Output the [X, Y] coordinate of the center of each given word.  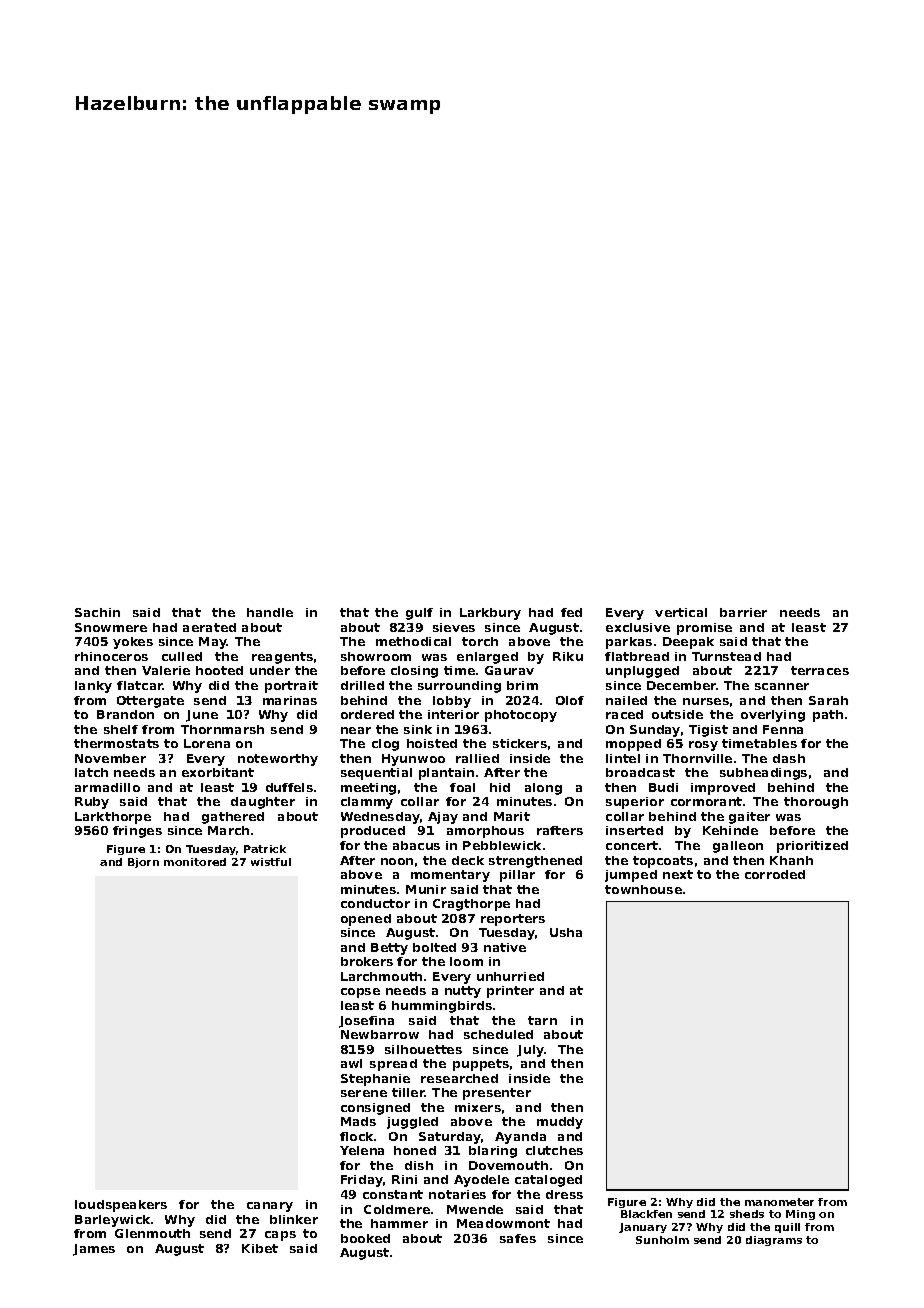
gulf [419, 614]
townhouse [643, 889]
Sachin [97, 612]
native [505, 947]
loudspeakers [121, 1206]
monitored [195, 862]
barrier [743, 612]
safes [518, 1238]
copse [360, 993]
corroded [775, 874]
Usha [566, 932]
